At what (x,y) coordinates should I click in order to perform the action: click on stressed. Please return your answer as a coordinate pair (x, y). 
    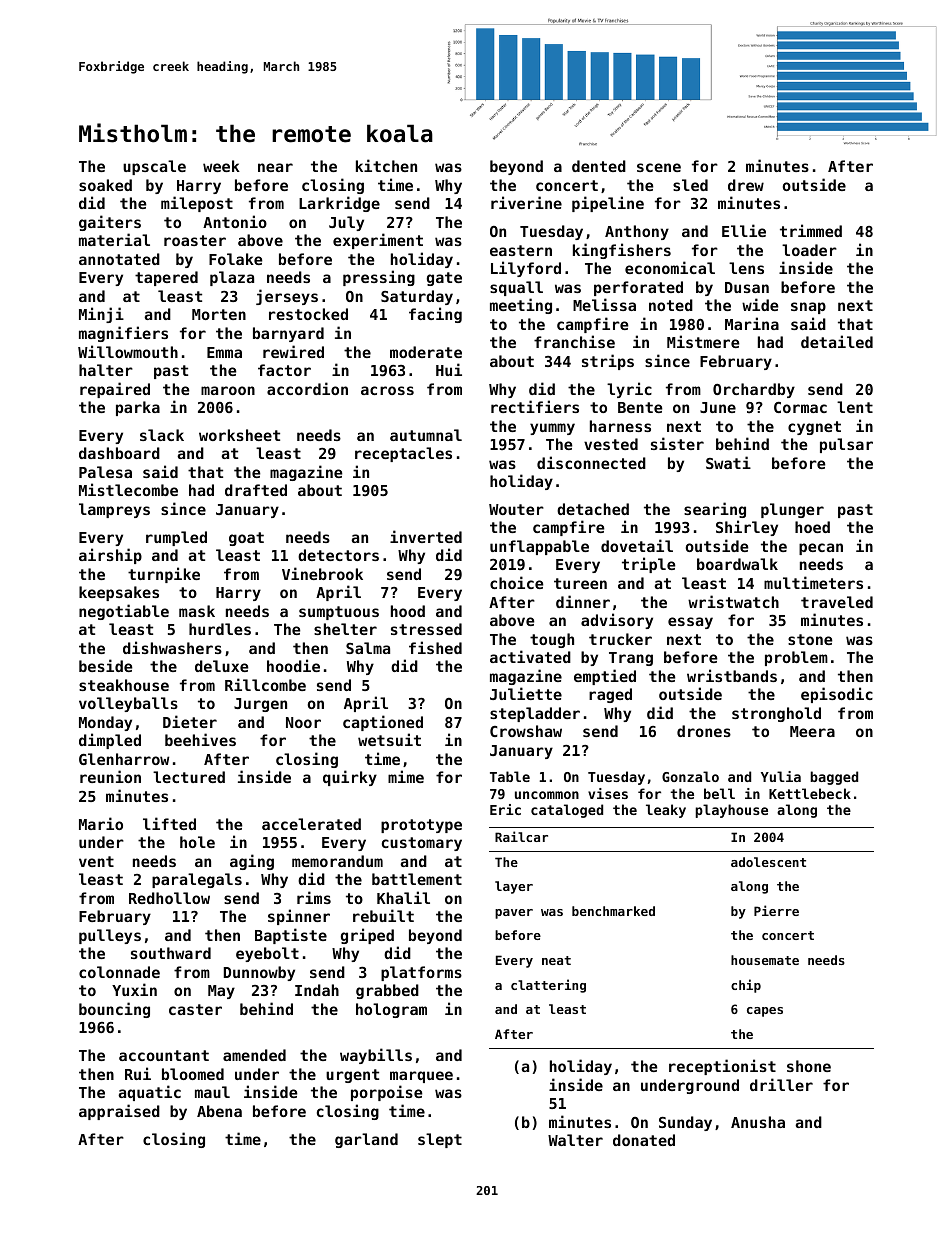
    Looking at the image, I should click on (426, 629).
